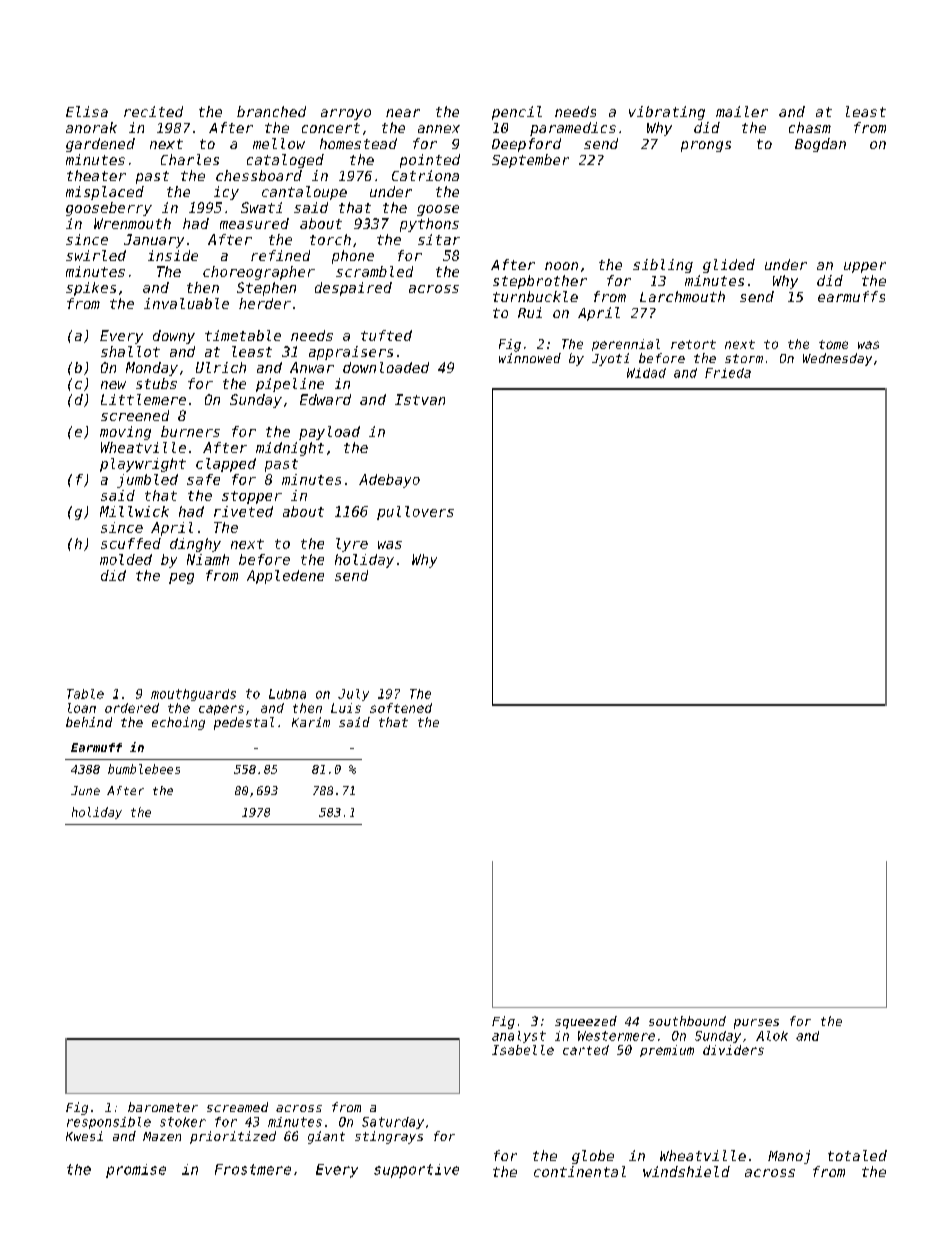  I want to click on softened, so click(401, 708).
